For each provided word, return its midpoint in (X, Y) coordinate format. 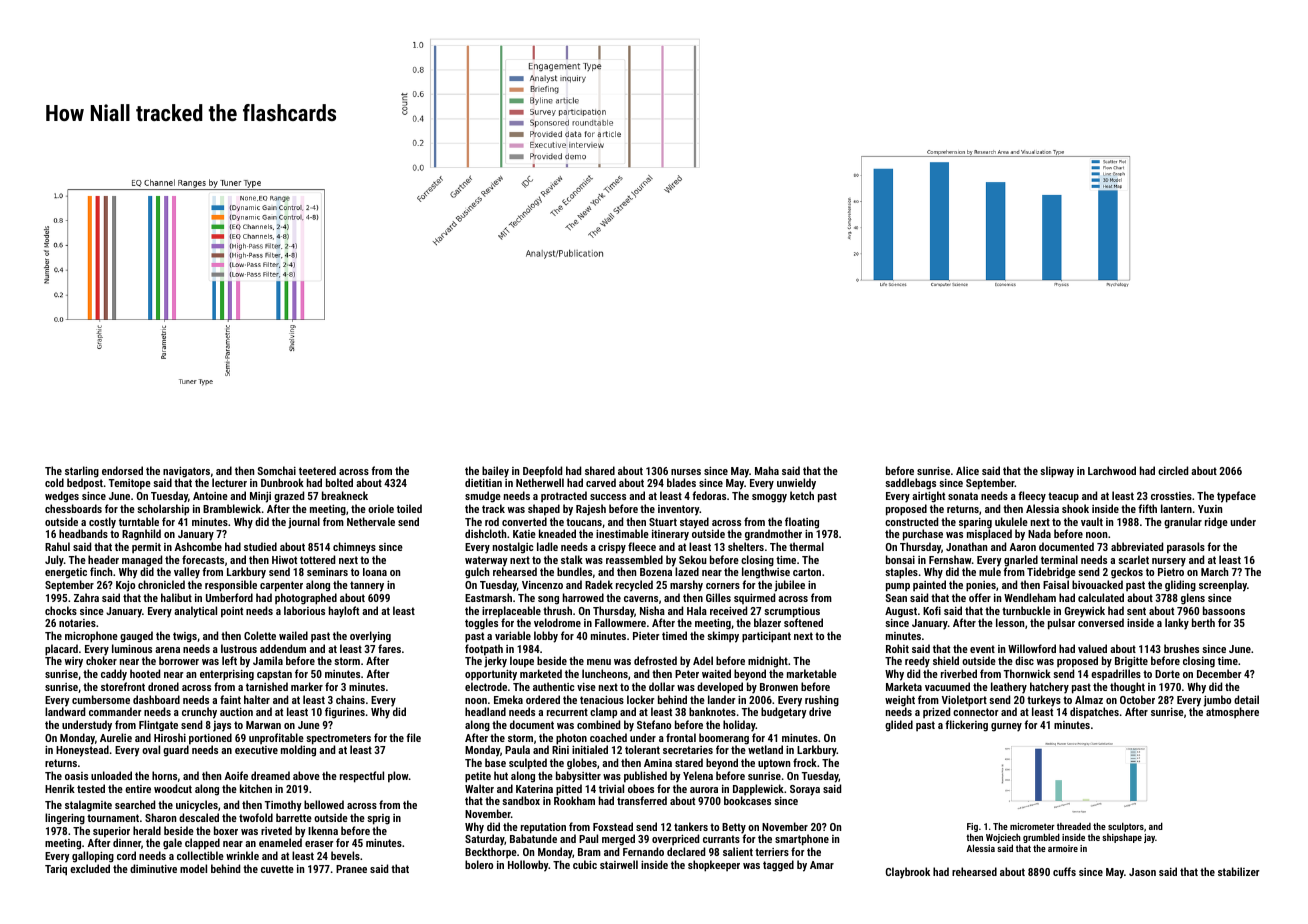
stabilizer (1239, 871)
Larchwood (1112, 470)
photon (571, 739)
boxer (226, 830)
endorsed (122, 470)
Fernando (643, 851)
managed (142, 561)
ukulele (1011, 521)
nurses (686, 472)
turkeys (1044, 701)
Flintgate (158, 726)
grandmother (773, 535)
